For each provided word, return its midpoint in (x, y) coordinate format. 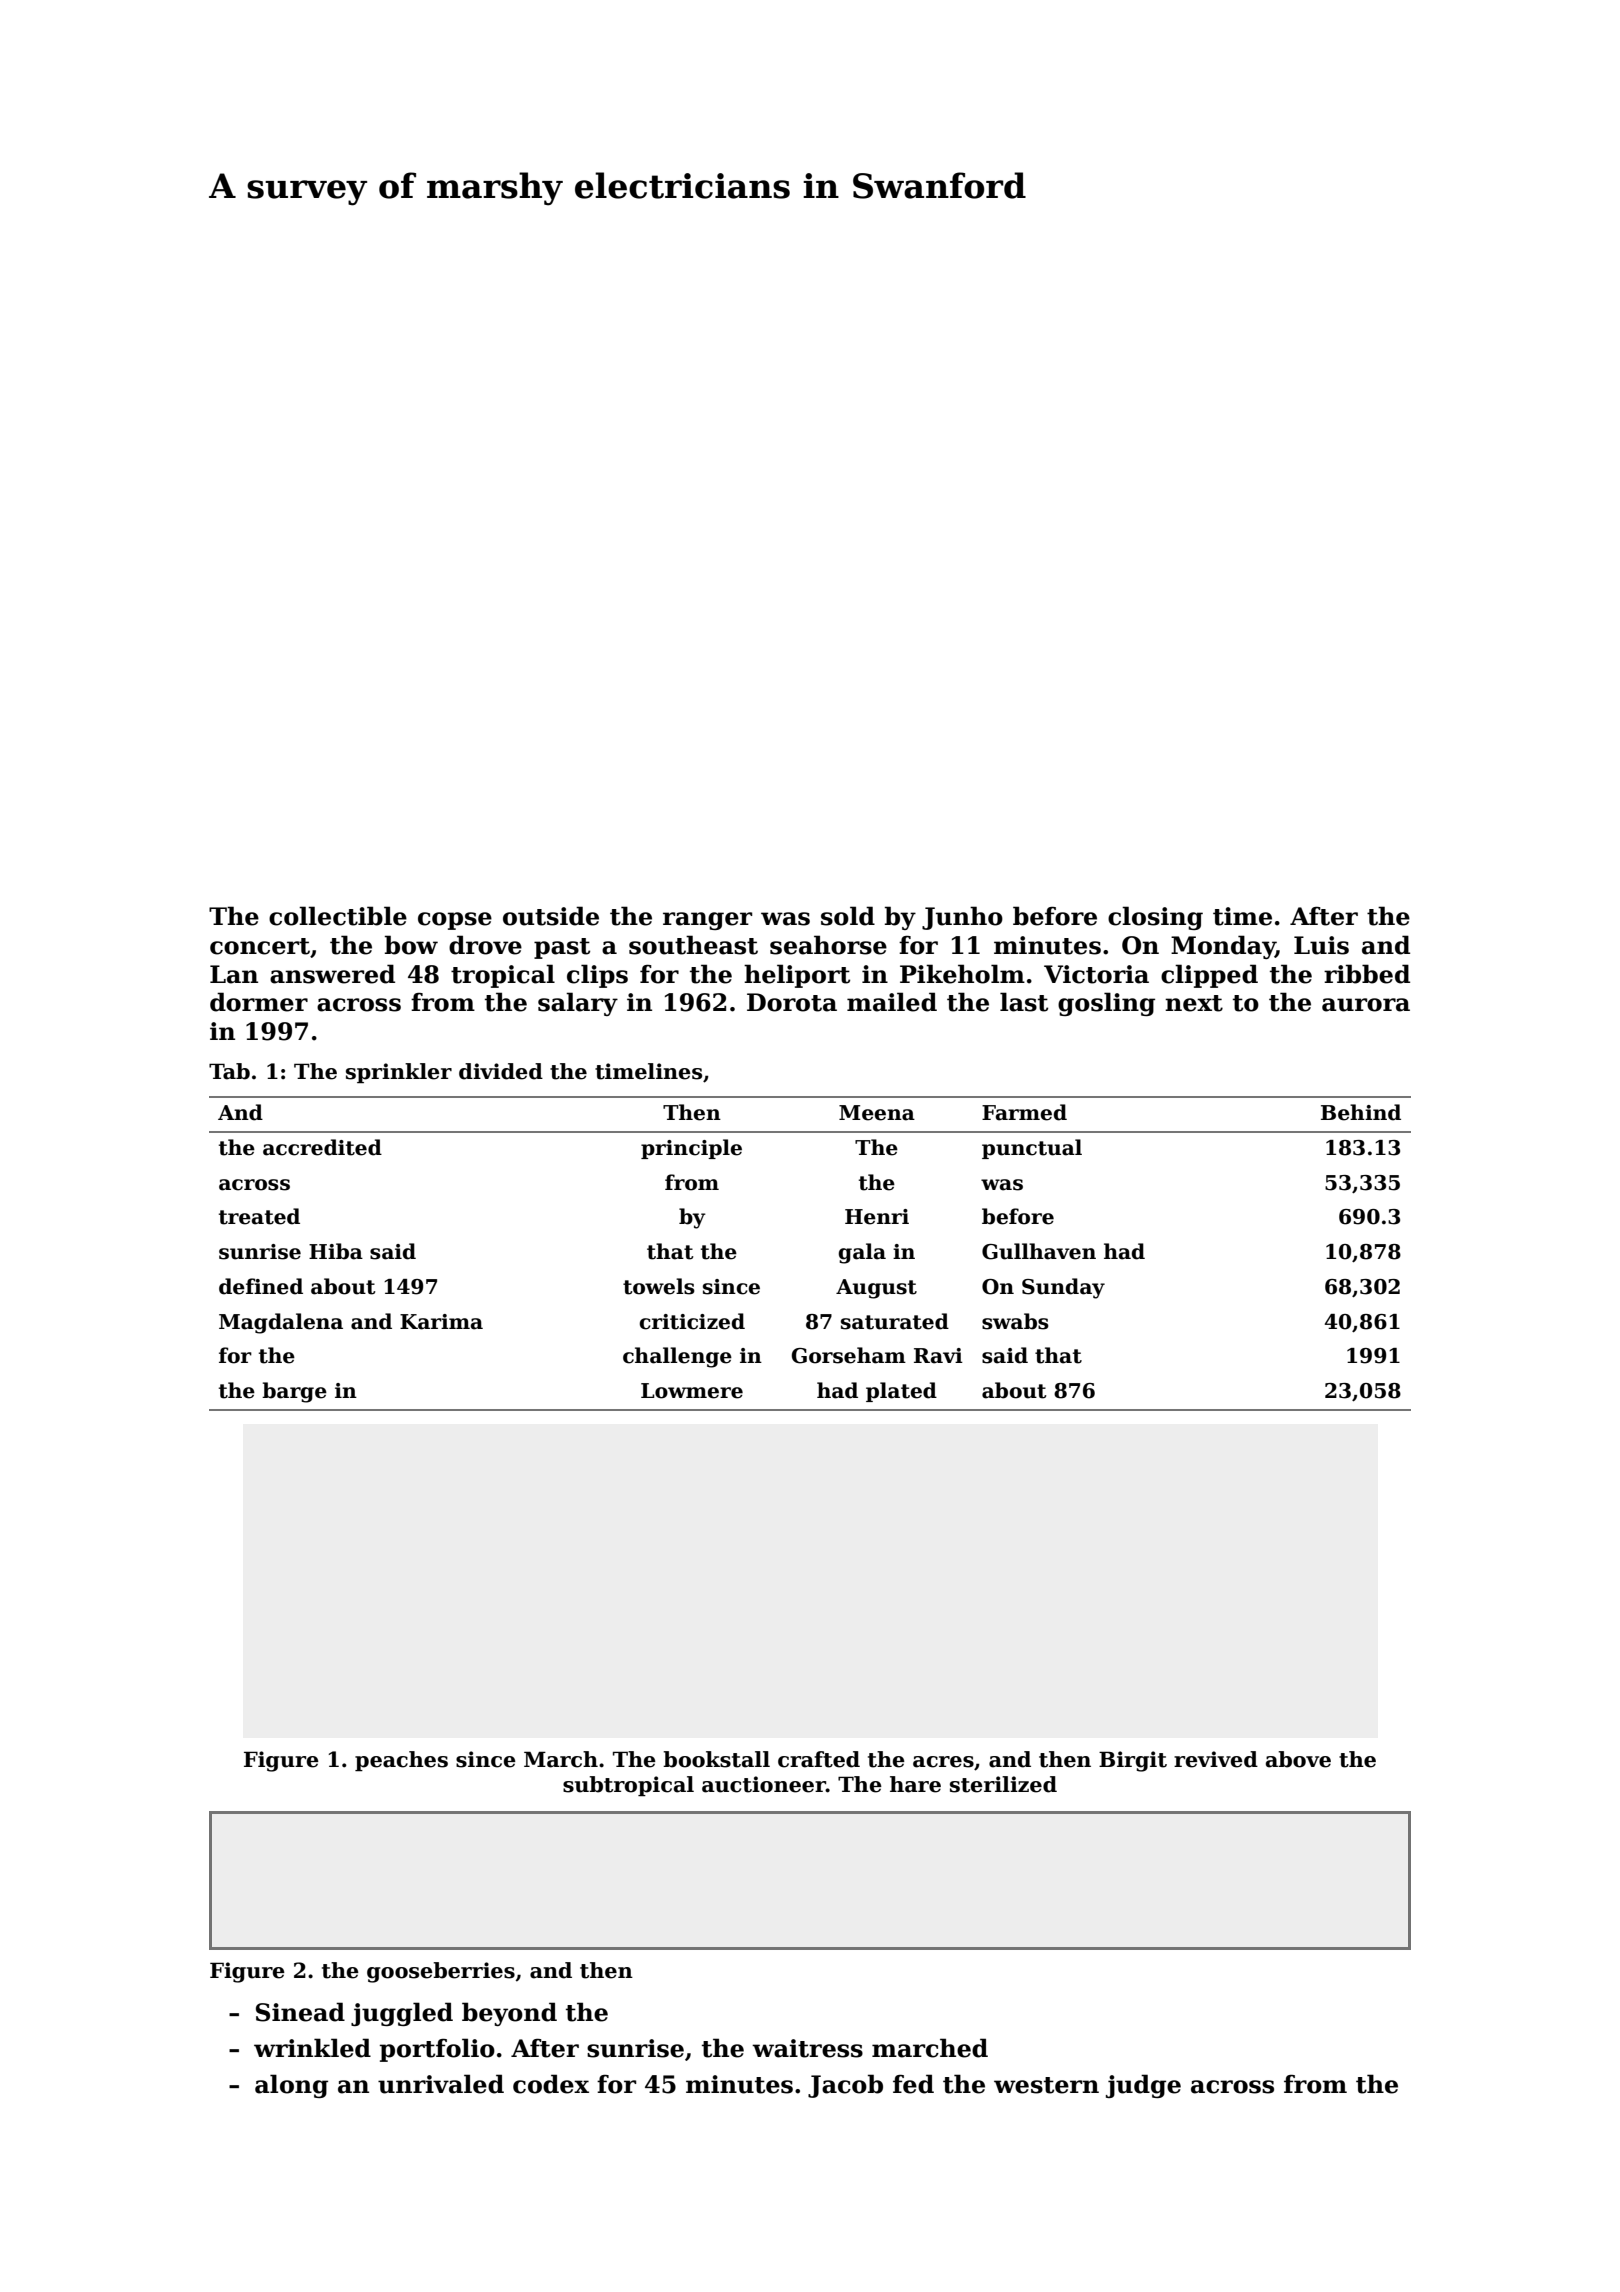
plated (901, 1392)
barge (294, 1392)
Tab (229, 1071)
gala (862, 1253)
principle (691, 1149)
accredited (322, 1147)
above (1298, 1759)
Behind (1361, 1112)
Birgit (1133, 1761)
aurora (1366, 1005)
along (291, 2086)
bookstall (716, 1759)
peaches (401, 1761)
